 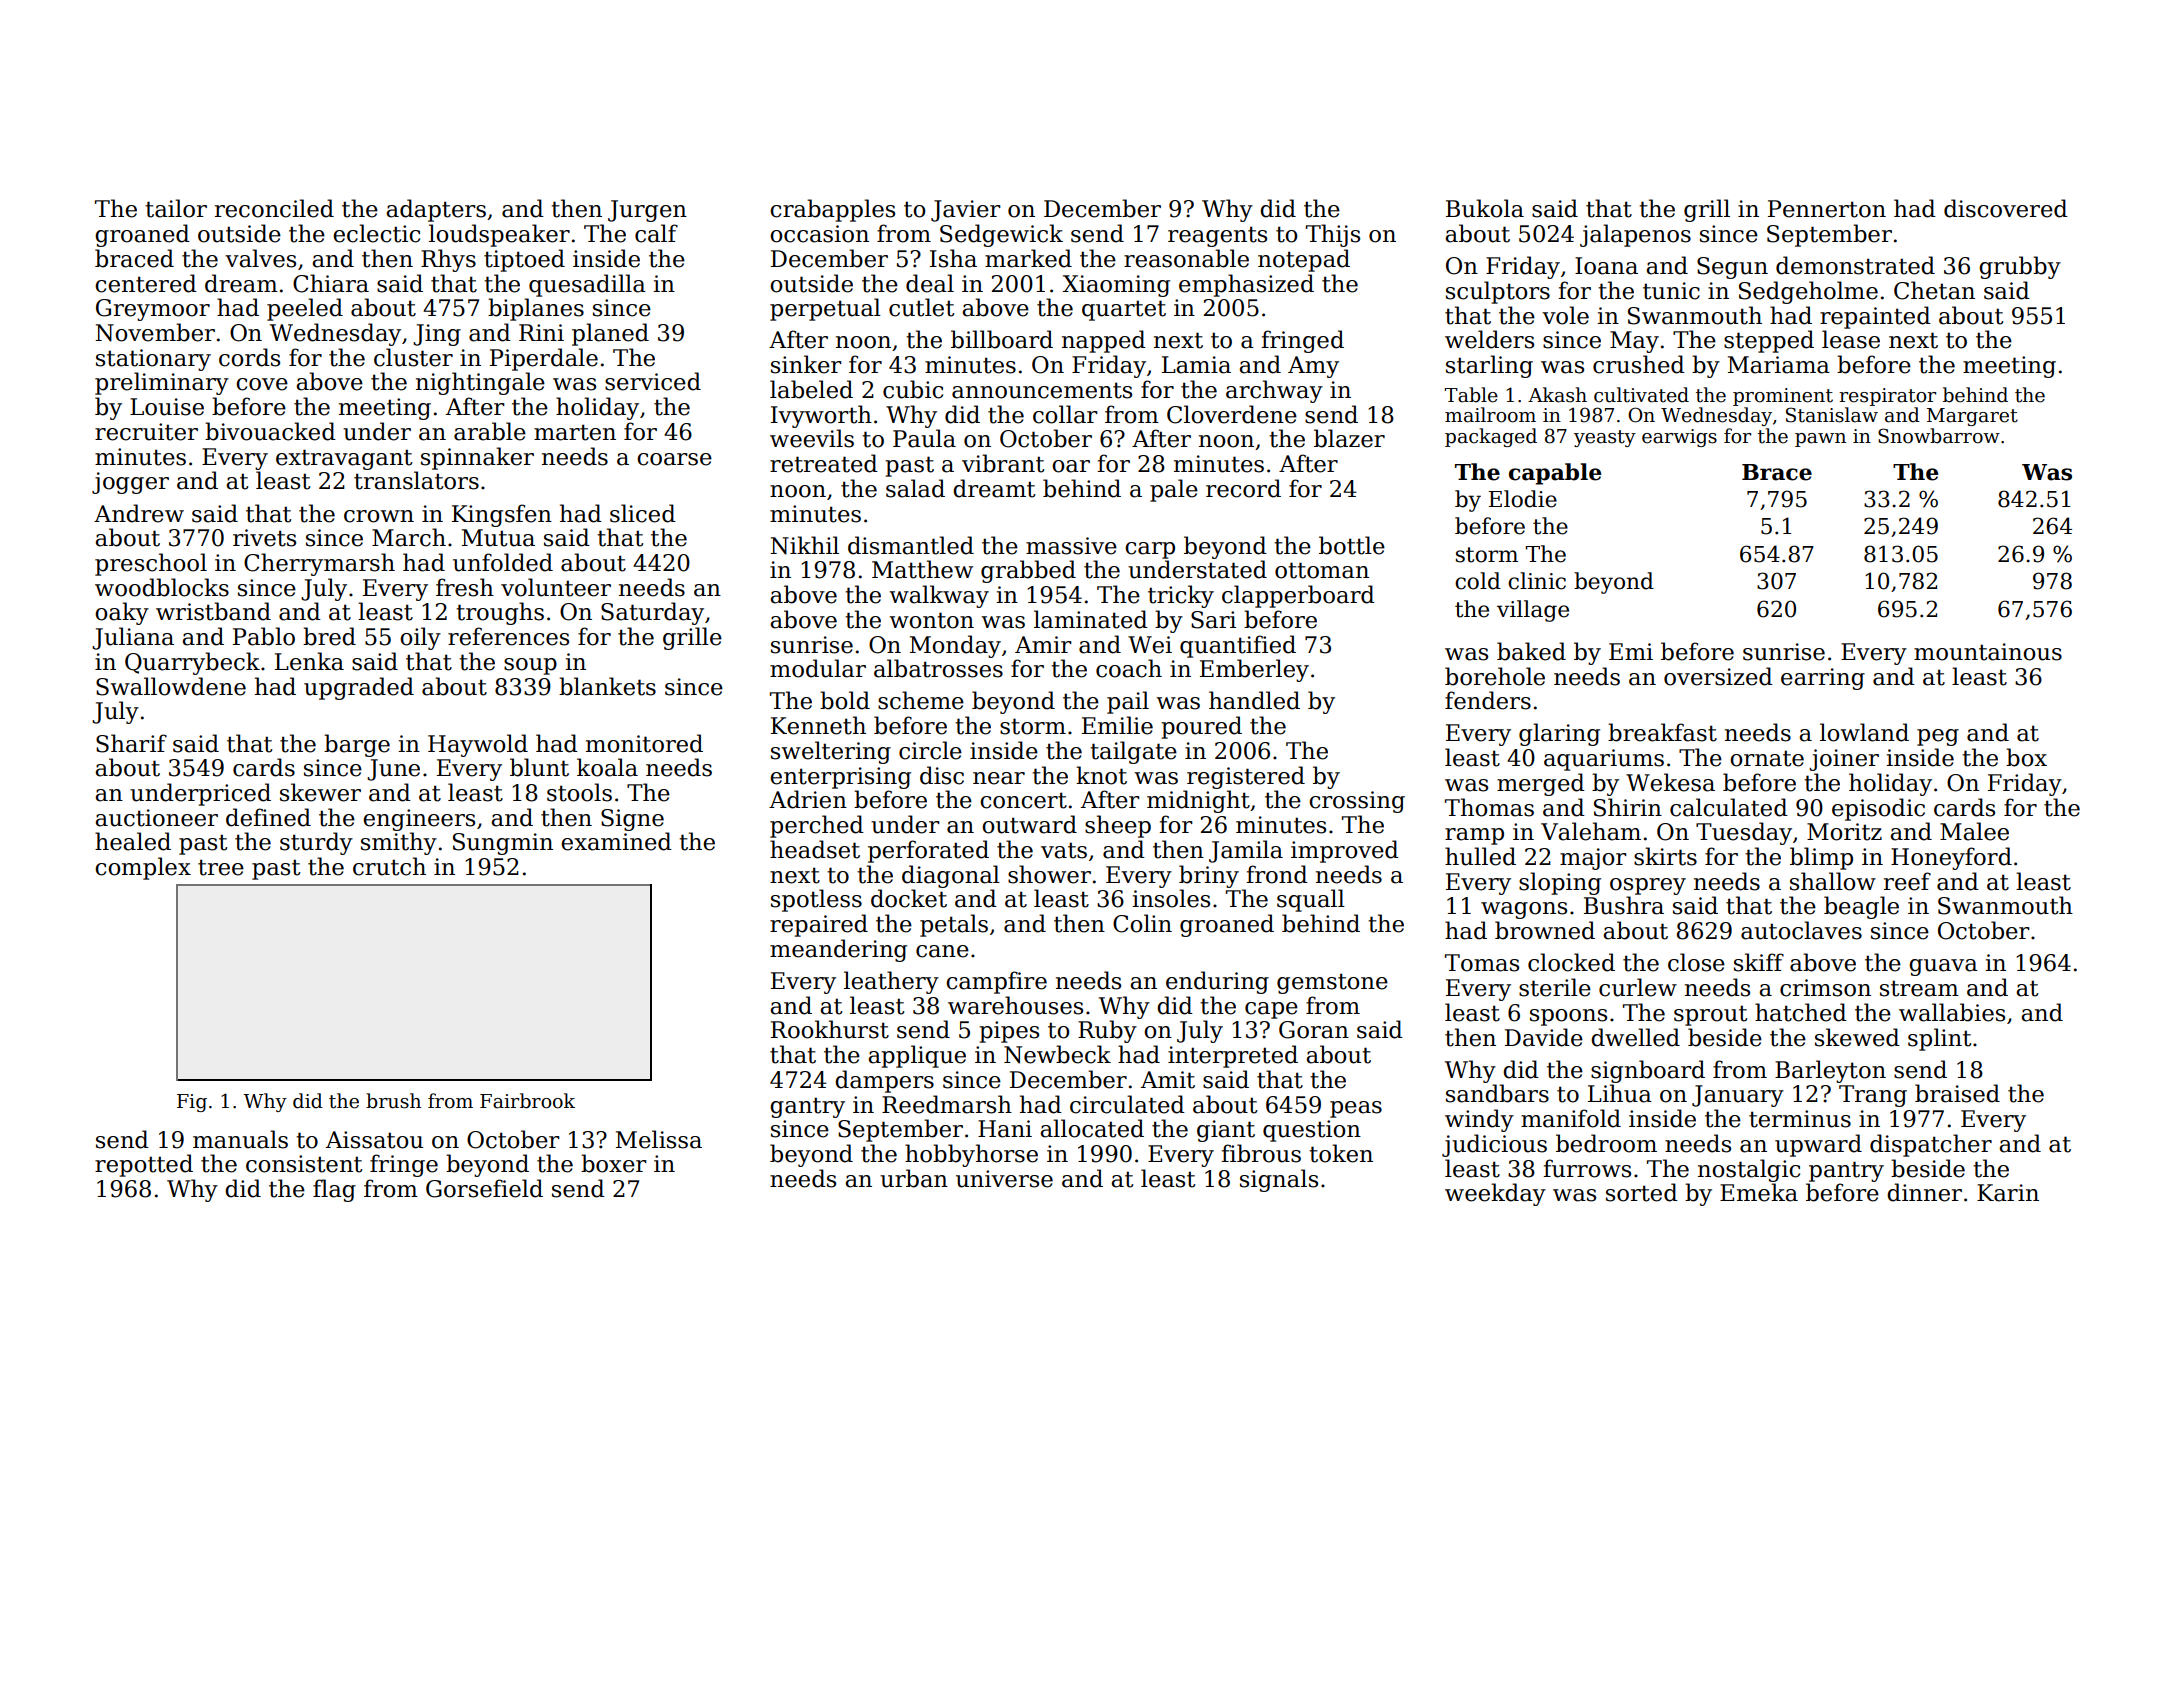 What do you see at coordinates (656, 233) in the document?
I see `calf` at bounding box center [656, 233].
